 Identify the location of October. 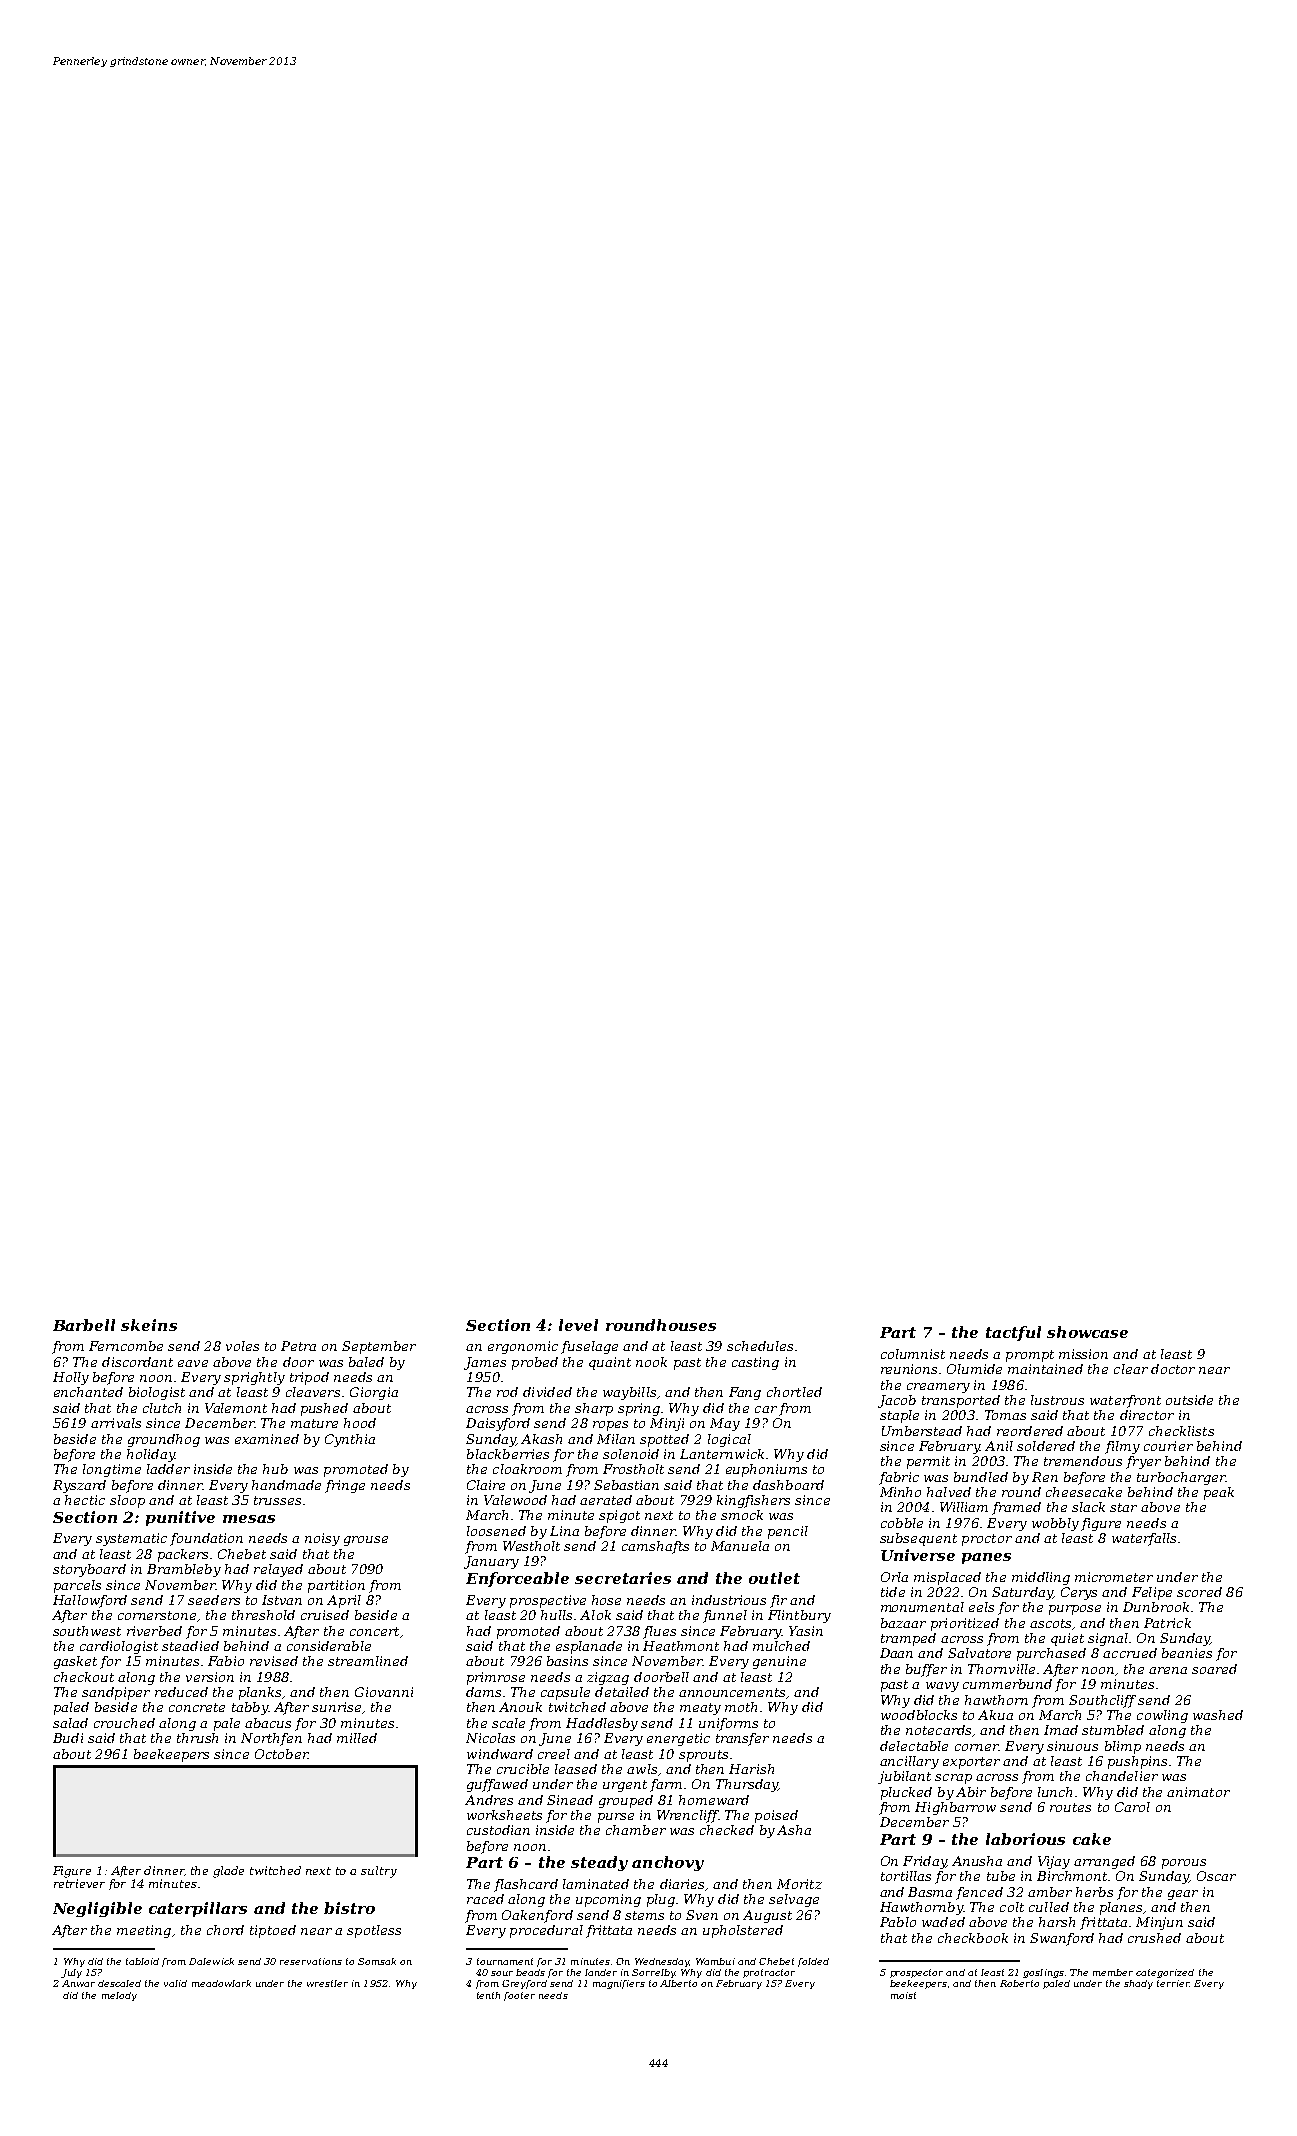
(281, 1754).
